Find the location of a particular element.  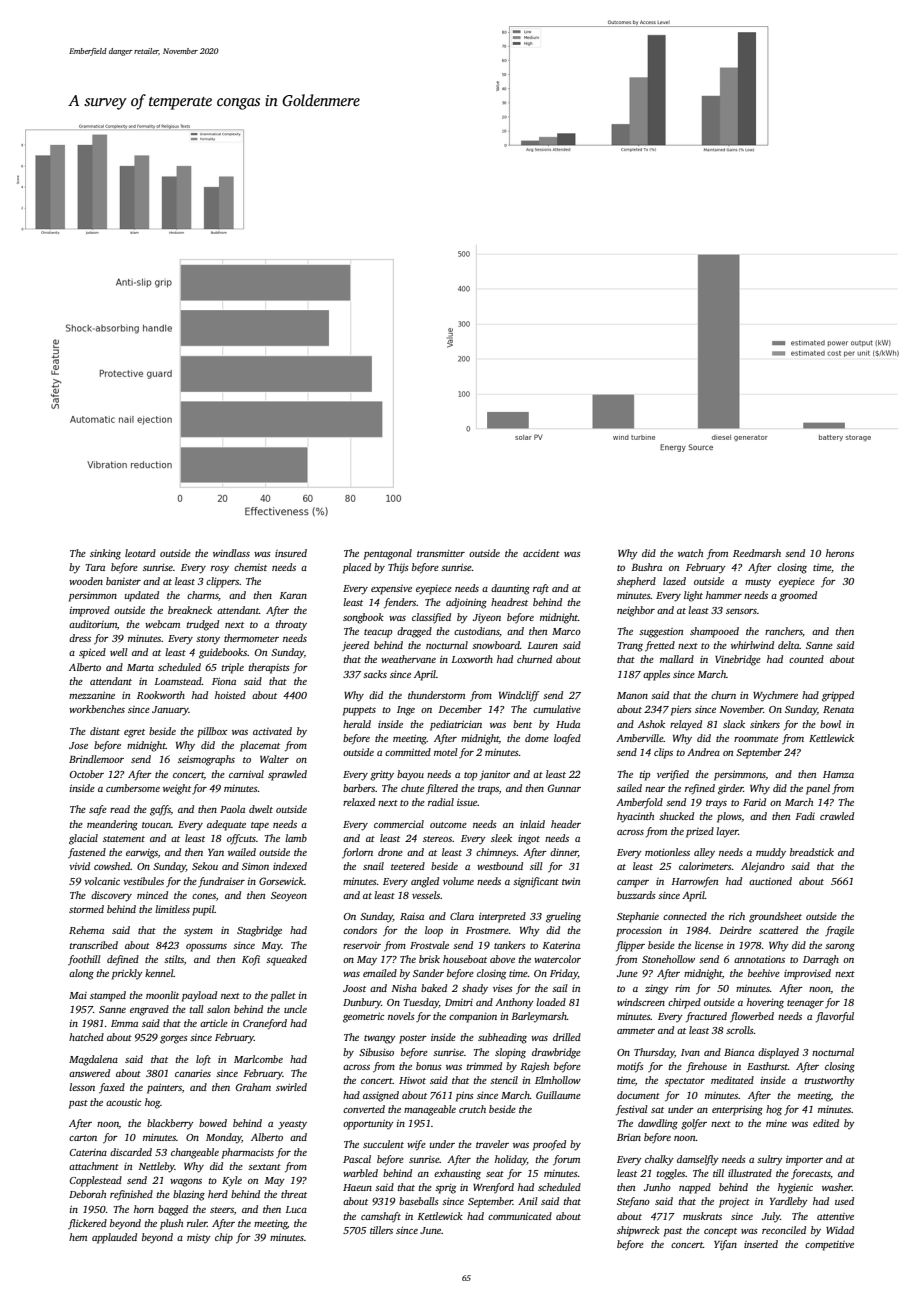

vises is located at coordinates (503, 988).
